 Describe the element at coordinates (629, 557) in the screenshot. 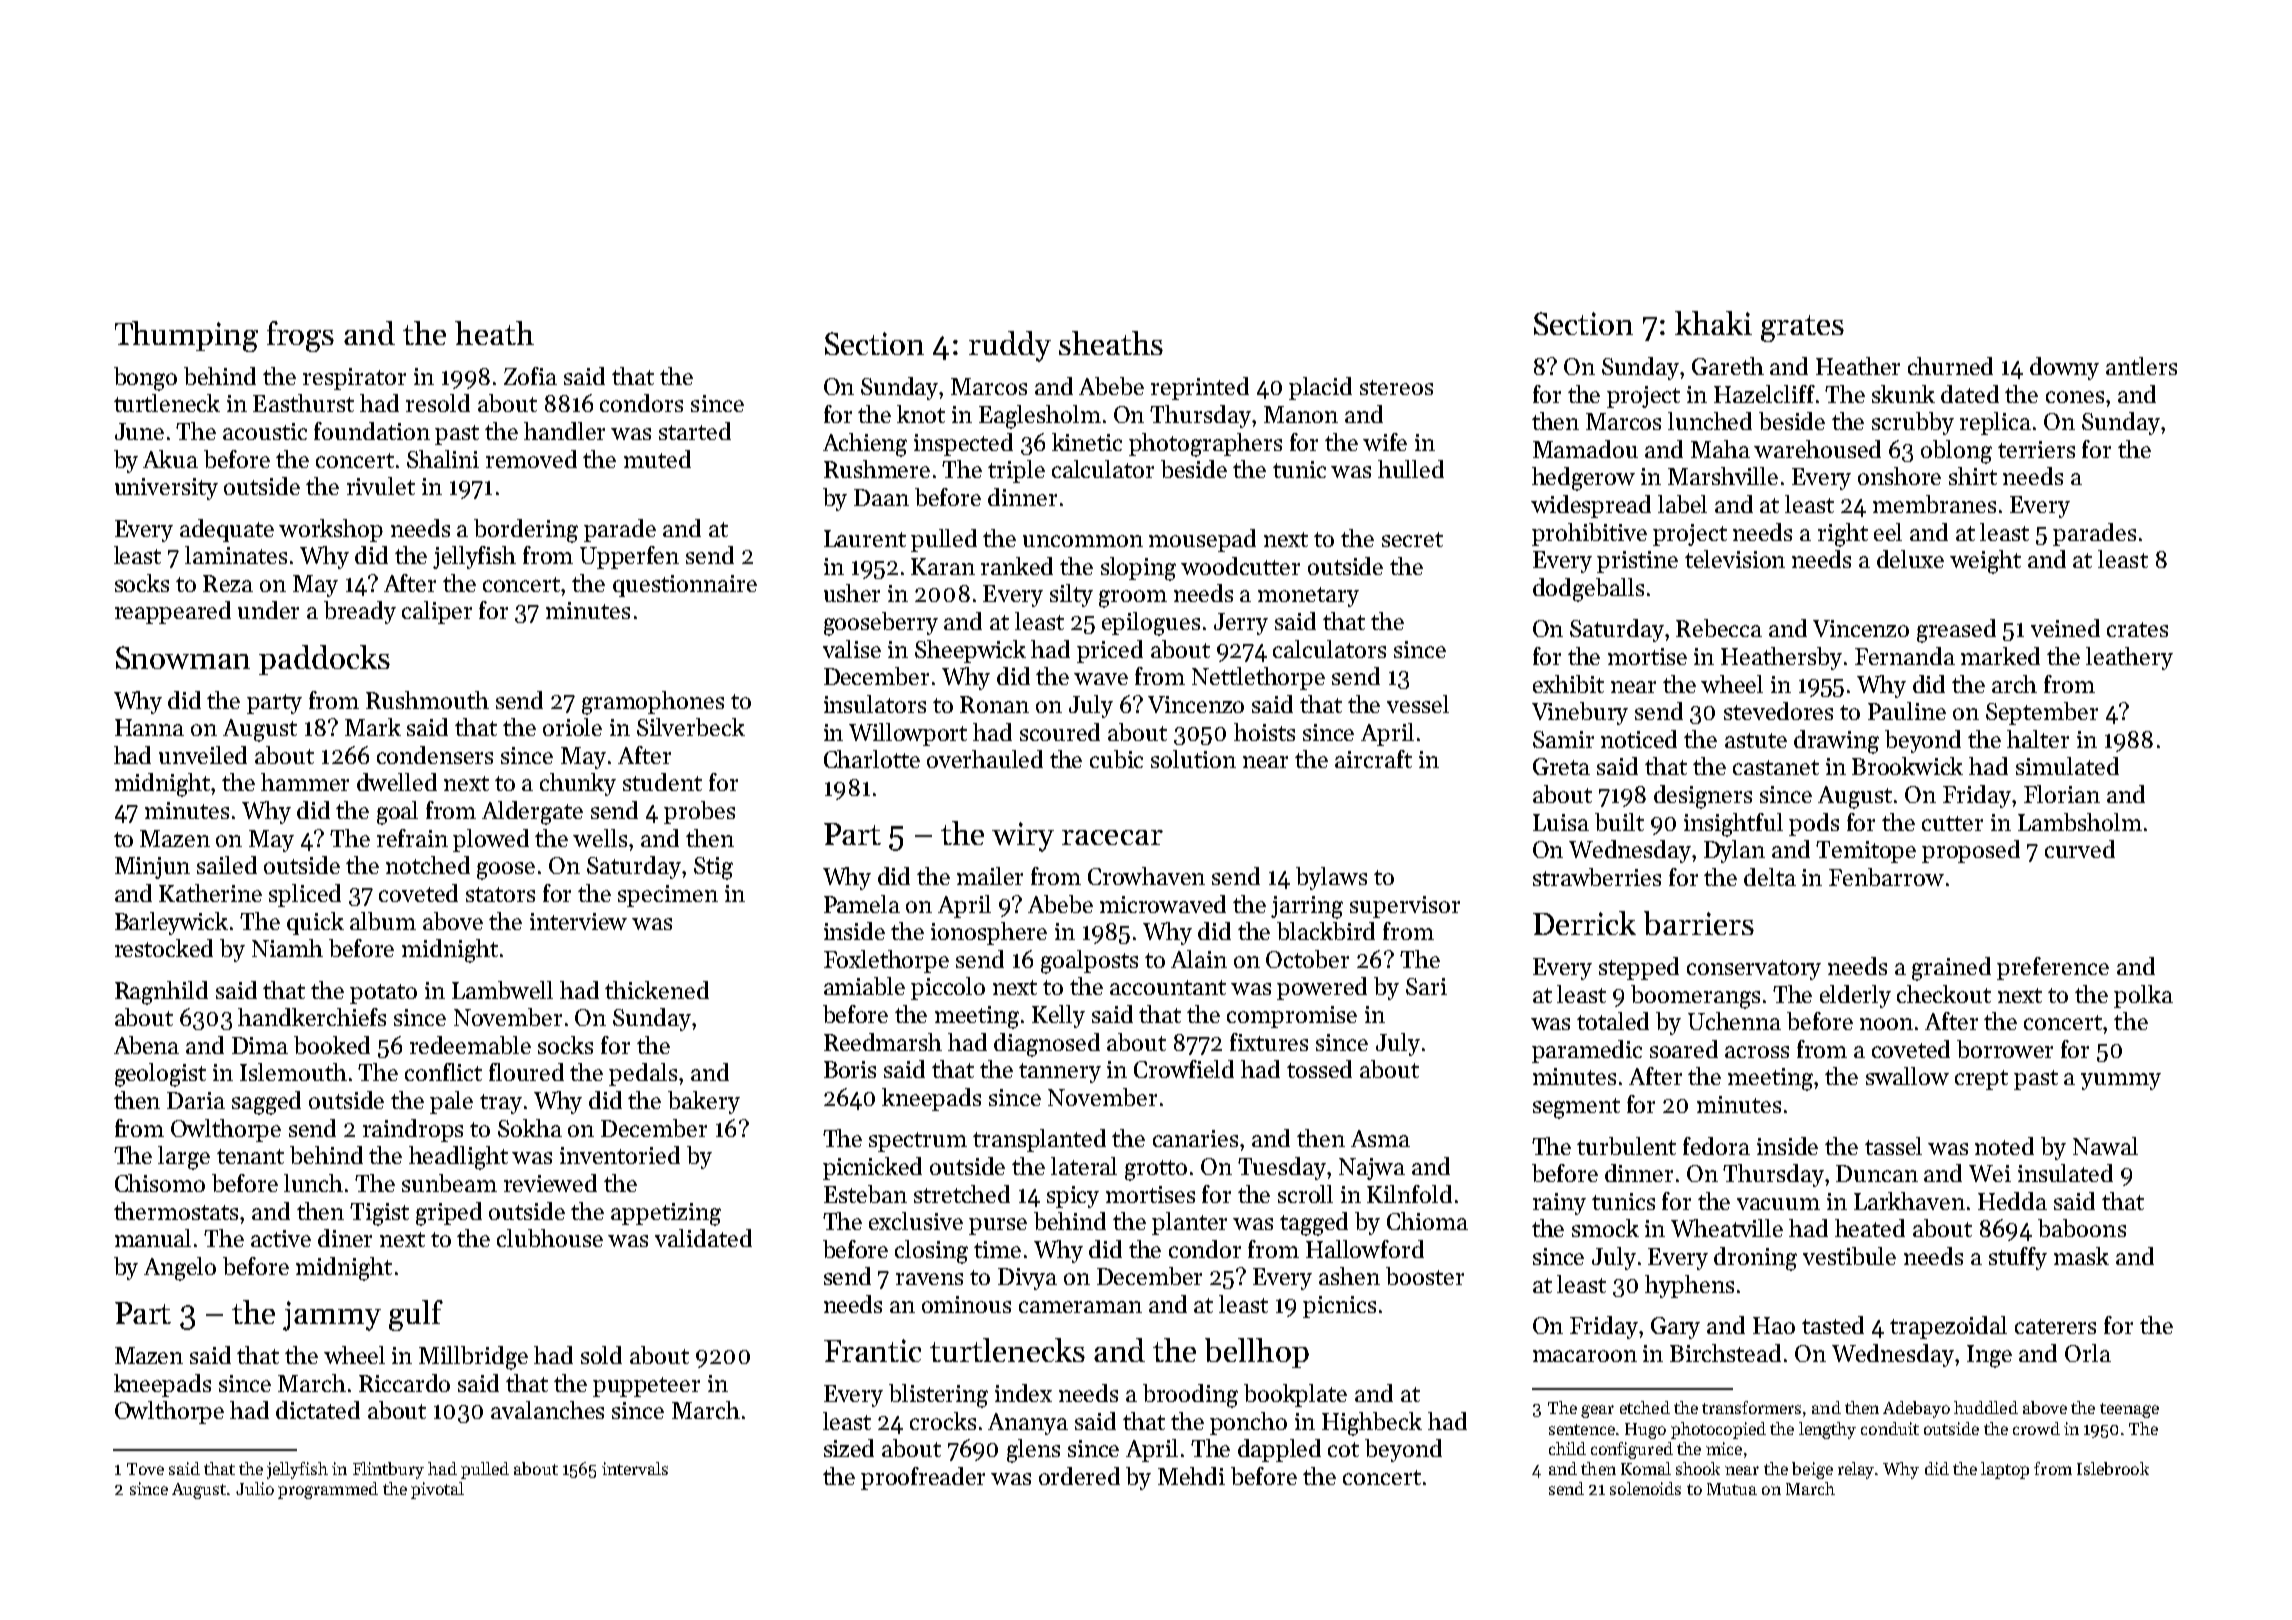

I see `Upperfen` at that location.
